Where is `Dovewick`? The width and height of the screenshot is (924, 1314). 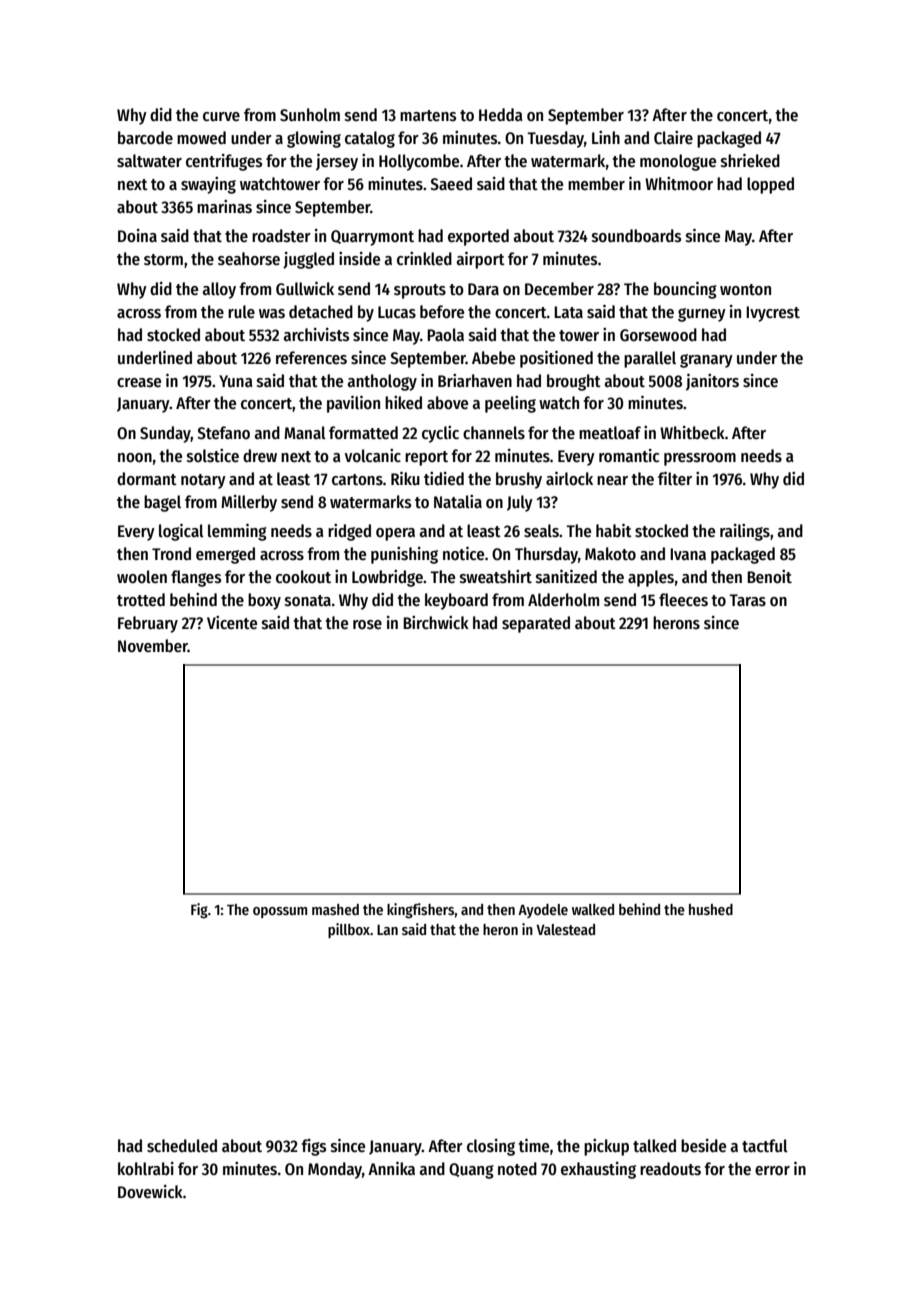 Dovewick is located at coordinates (150, 1192).
